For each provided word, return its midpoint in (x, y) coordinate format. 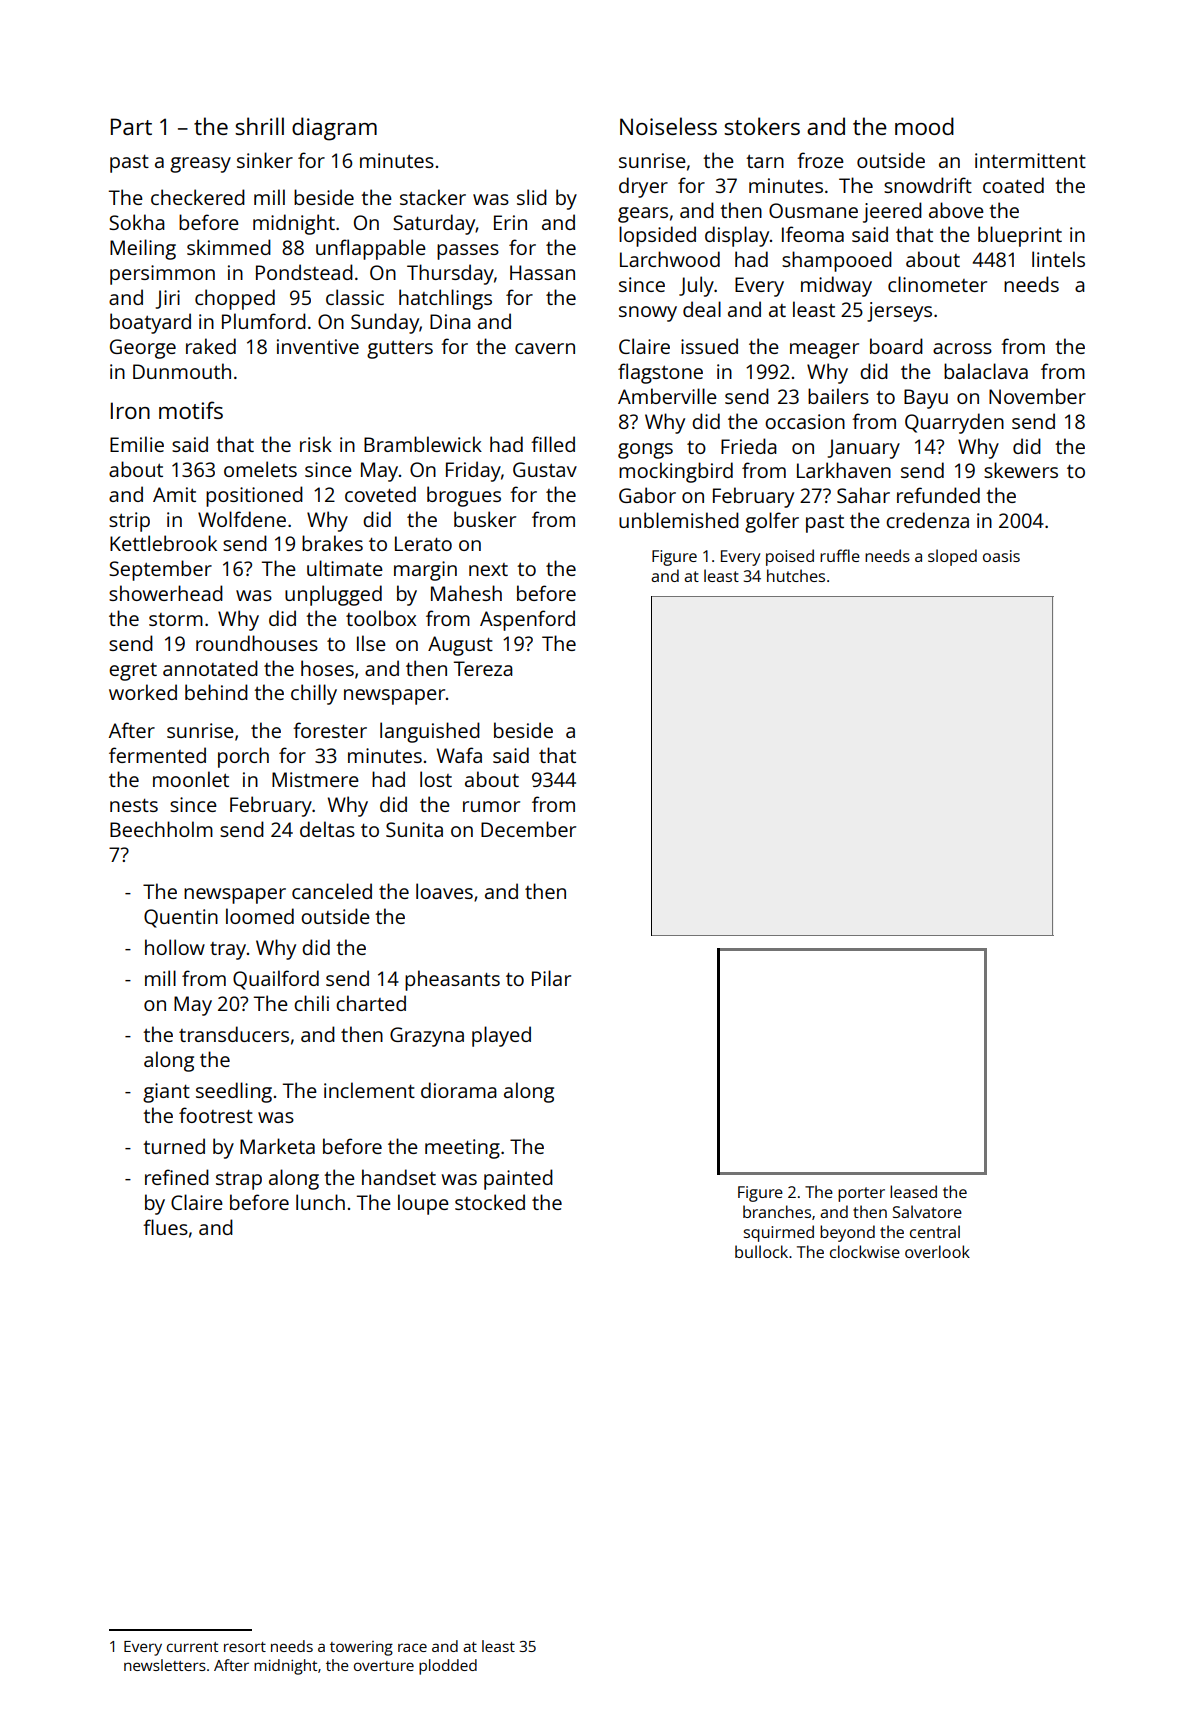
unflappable (371, 249)
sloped (952, 557)
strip (129, 522)
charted (371, 1003)
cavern (545, 348)
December (528, 829)
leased (913, 1191)
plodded (448, 1667)
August (460, 646)
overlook (937, 1251)
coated (1013, 185)
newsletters (165, 1665)
